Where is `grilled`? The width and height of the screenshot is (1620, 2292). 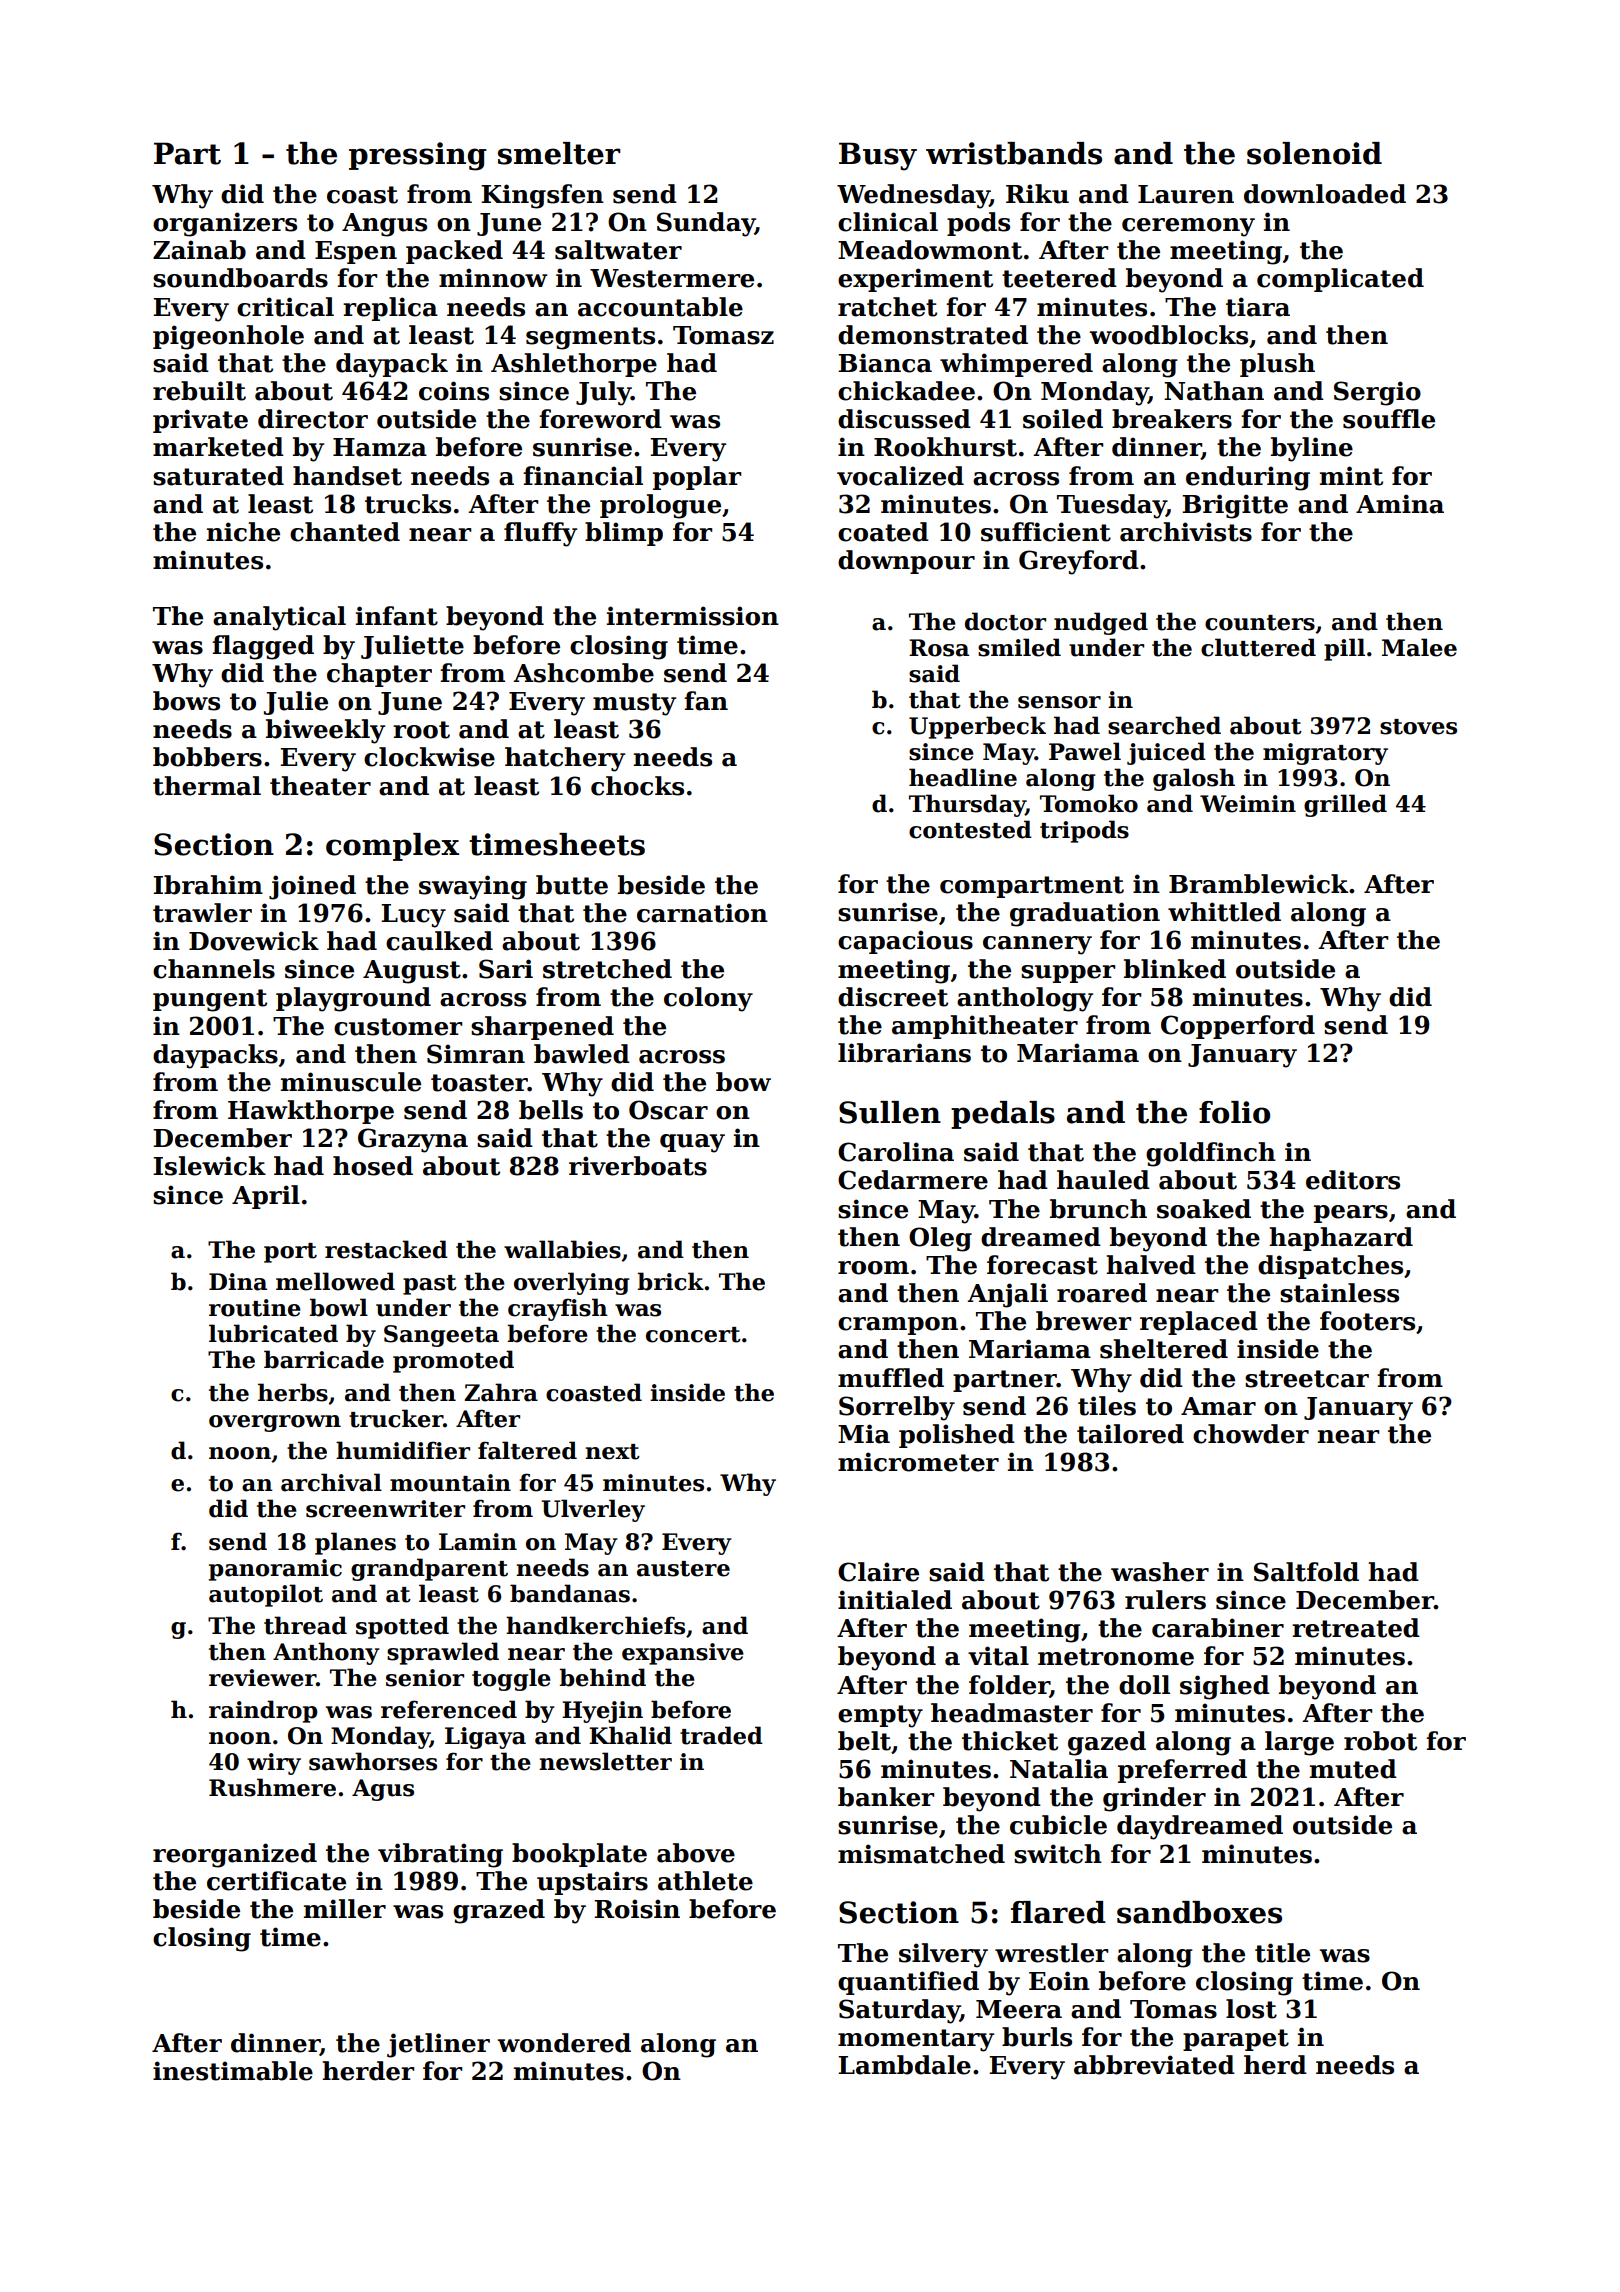 grilled is located at coordinates (1345, 805).
